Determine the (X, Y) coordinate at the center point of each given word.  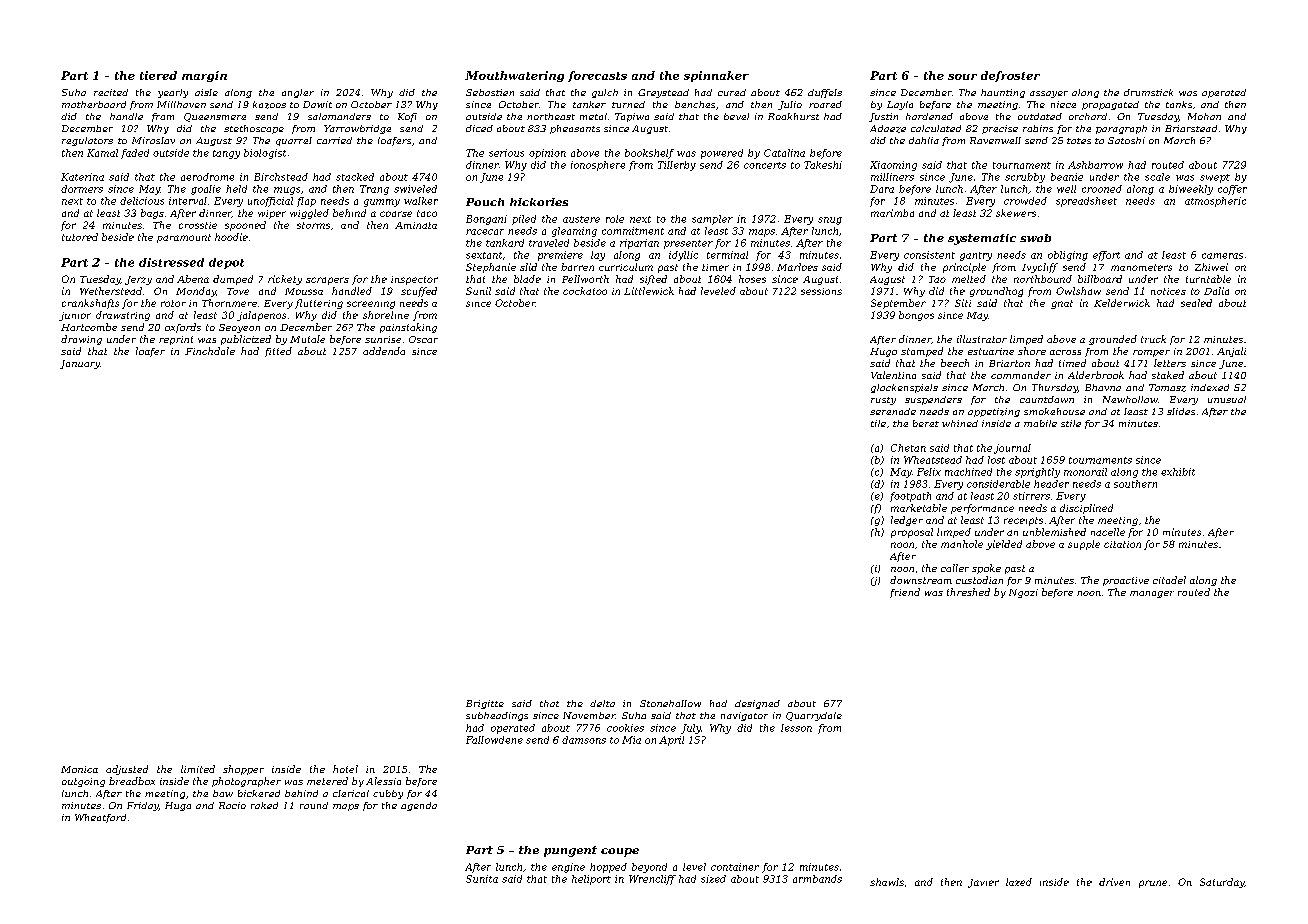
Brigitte (485, 704)
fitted (278, 352)
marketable (919, 508)
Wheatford (100, 818)
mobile (1040, 423)
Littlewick (649, 291)
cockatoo (585, 291)
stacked (355, 177)
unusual (1227, 399)
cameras (1222, 256)
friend (905, 593)
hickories (539, 202)
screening (371, 305)
